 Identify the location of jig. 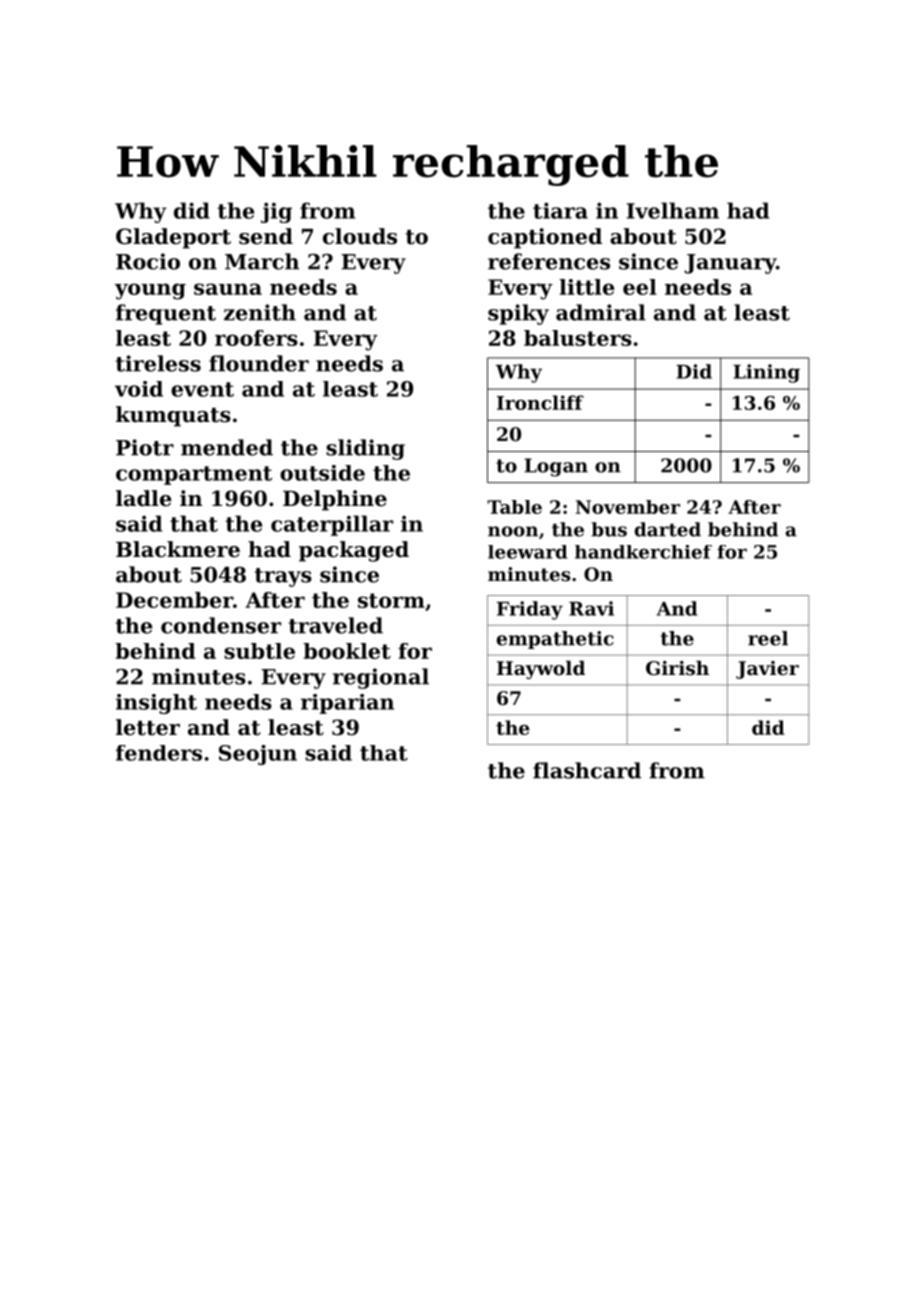
(276, 212).
